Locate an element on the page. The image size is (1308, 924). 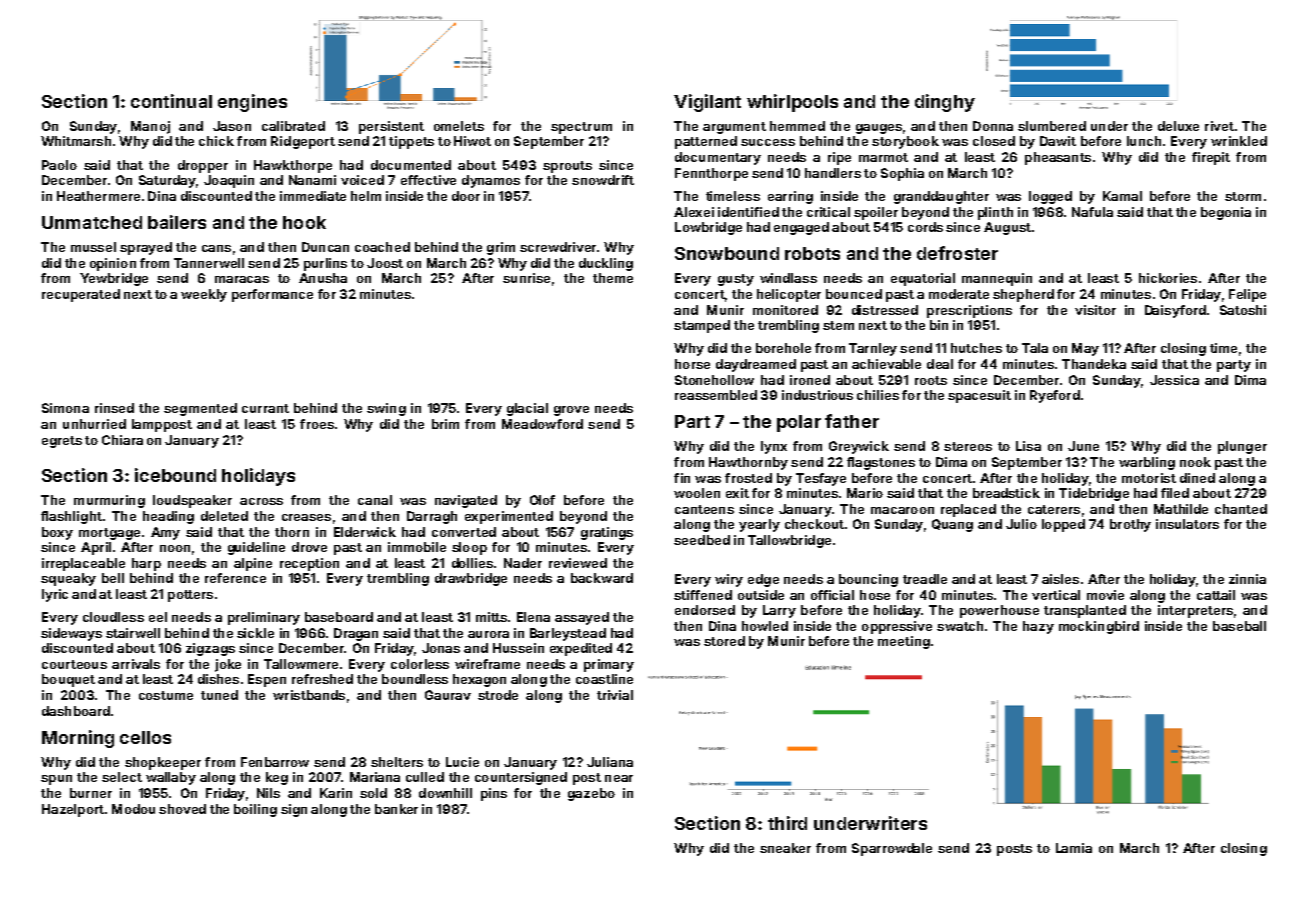
zinnia is located at coordinates (1247, 579).
